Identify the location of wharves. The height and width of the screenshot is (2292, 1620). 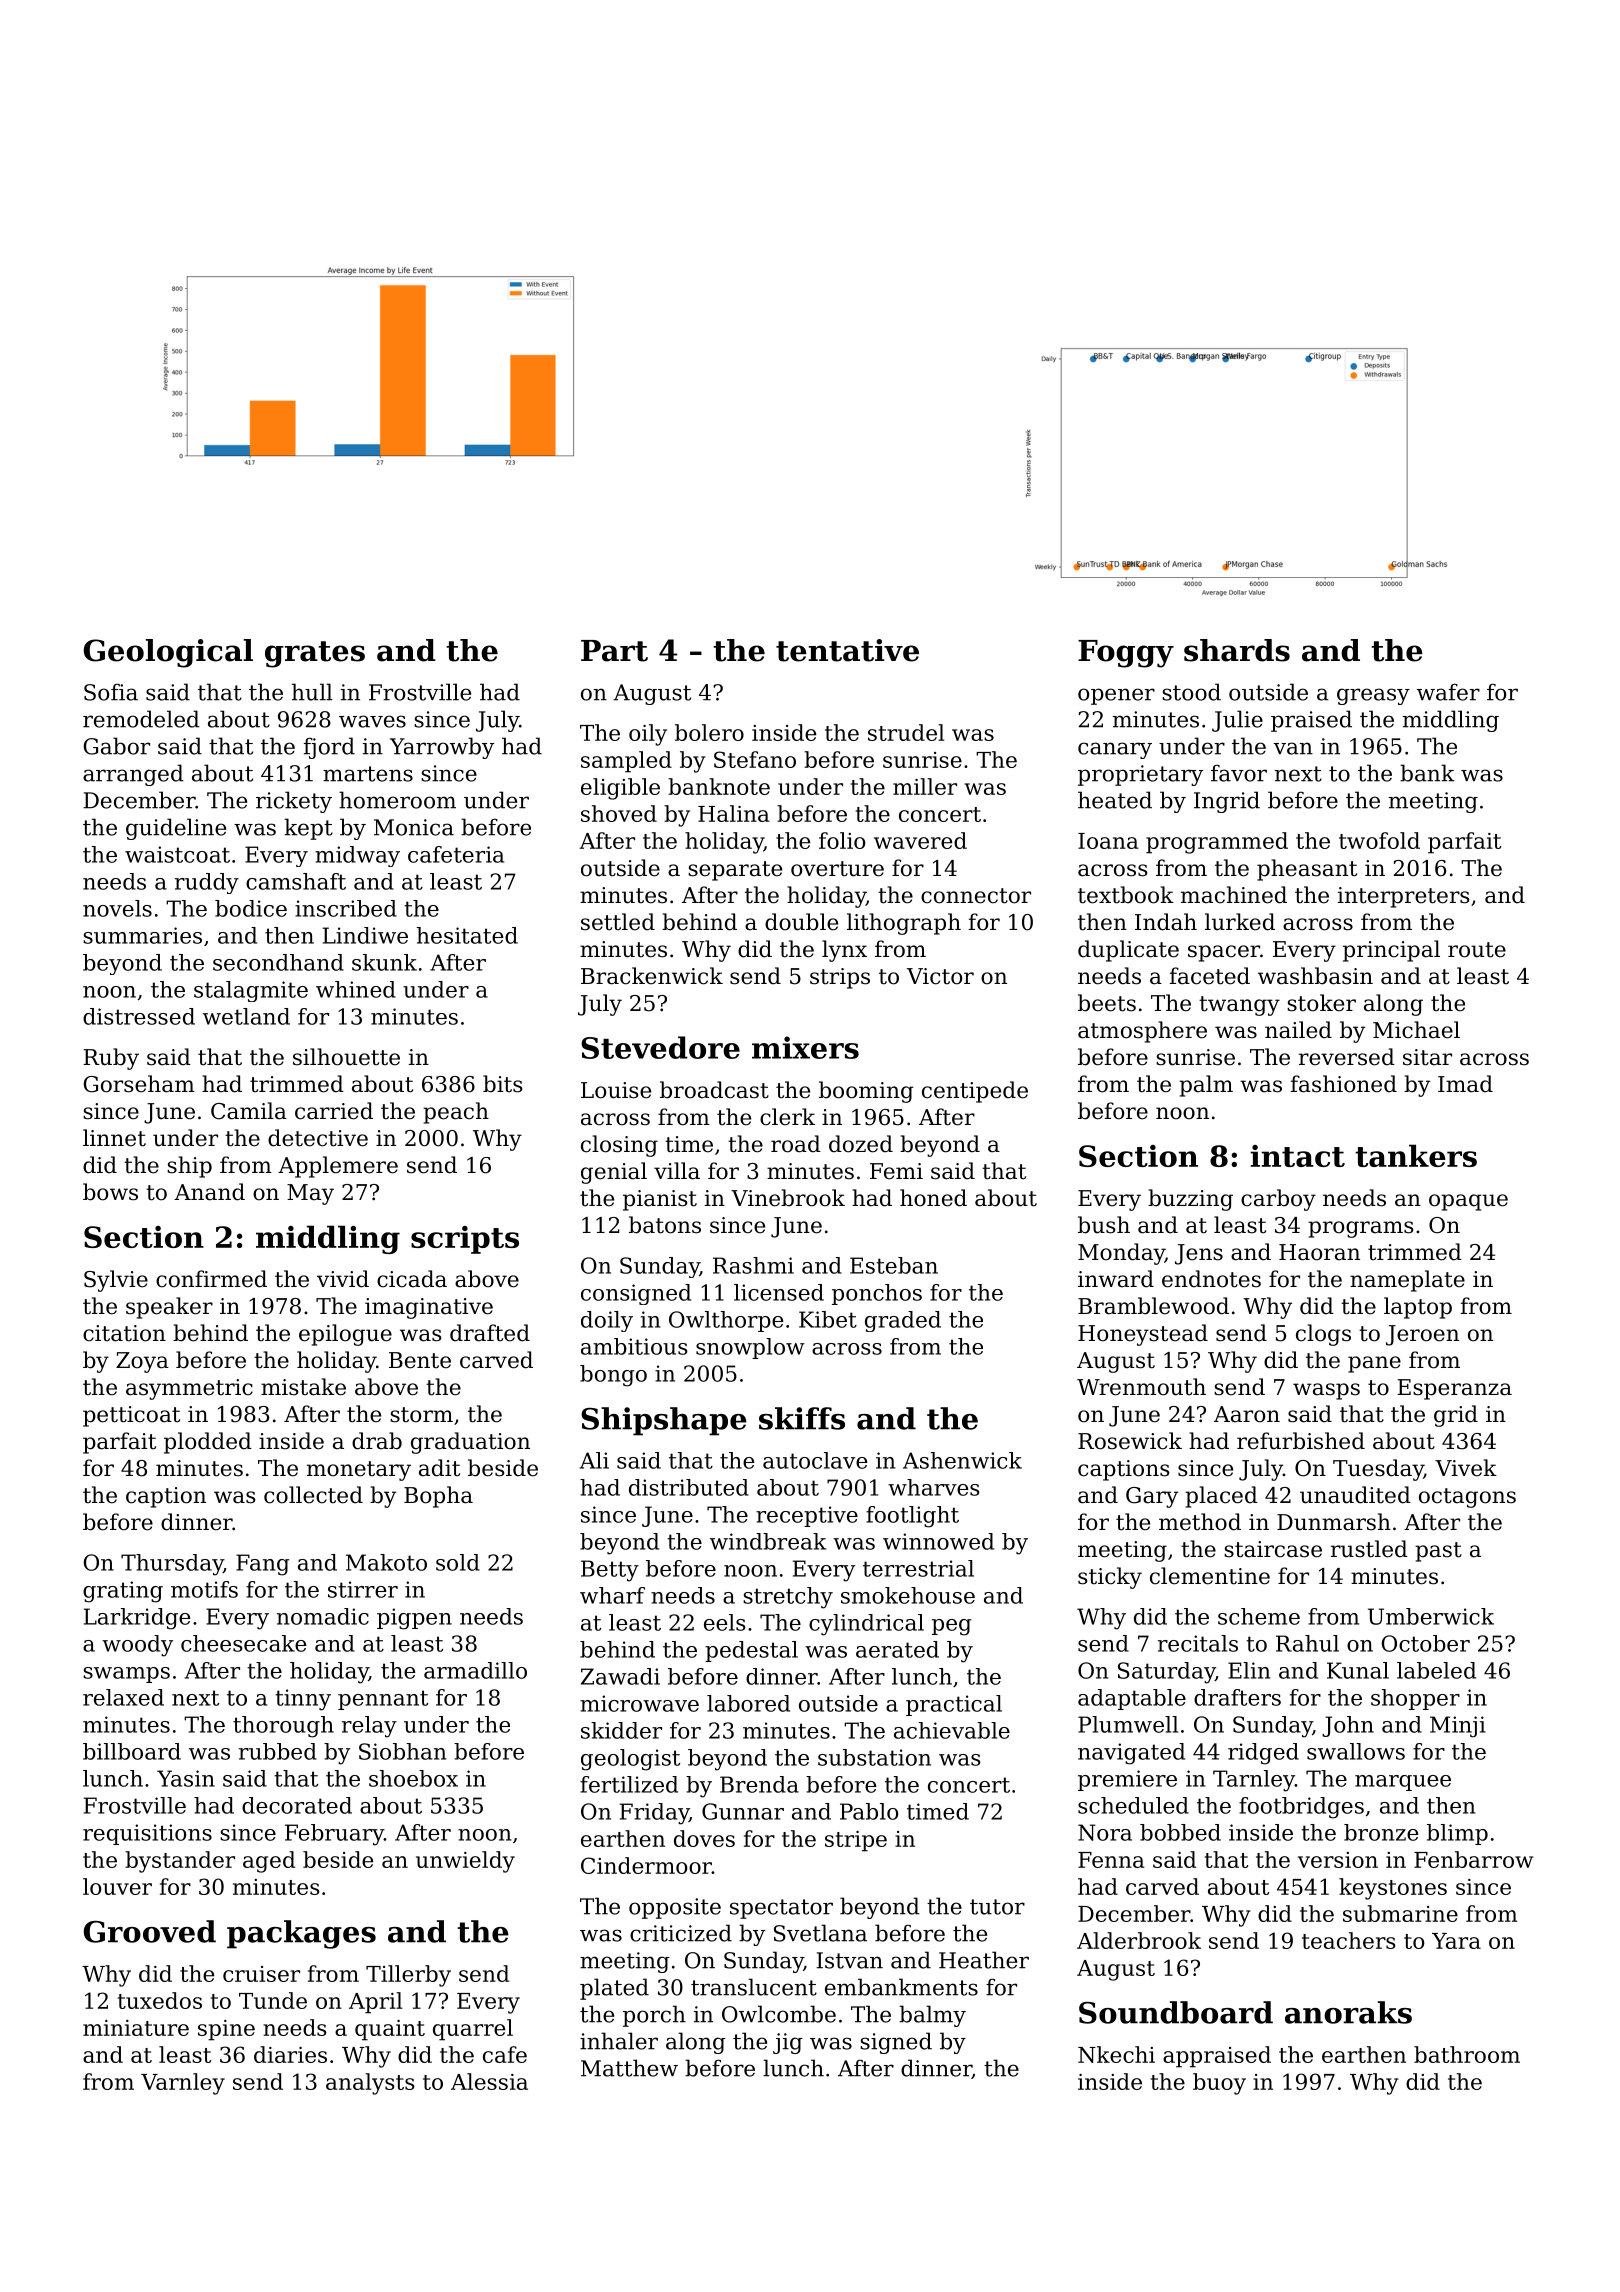
(934, 1487).
